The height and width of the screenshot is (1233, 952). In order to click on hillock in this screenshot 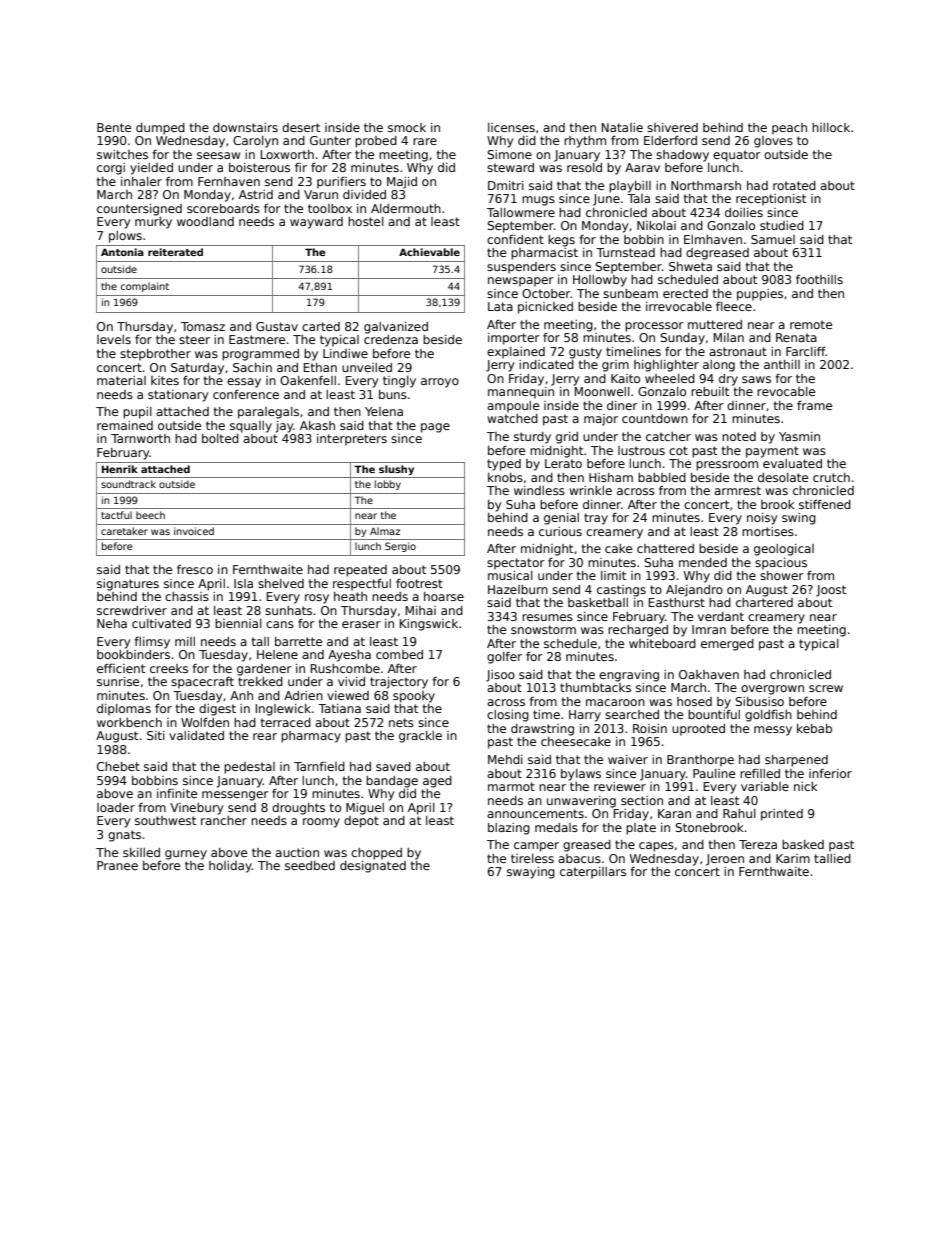, I will do `click(831, 127)`.
